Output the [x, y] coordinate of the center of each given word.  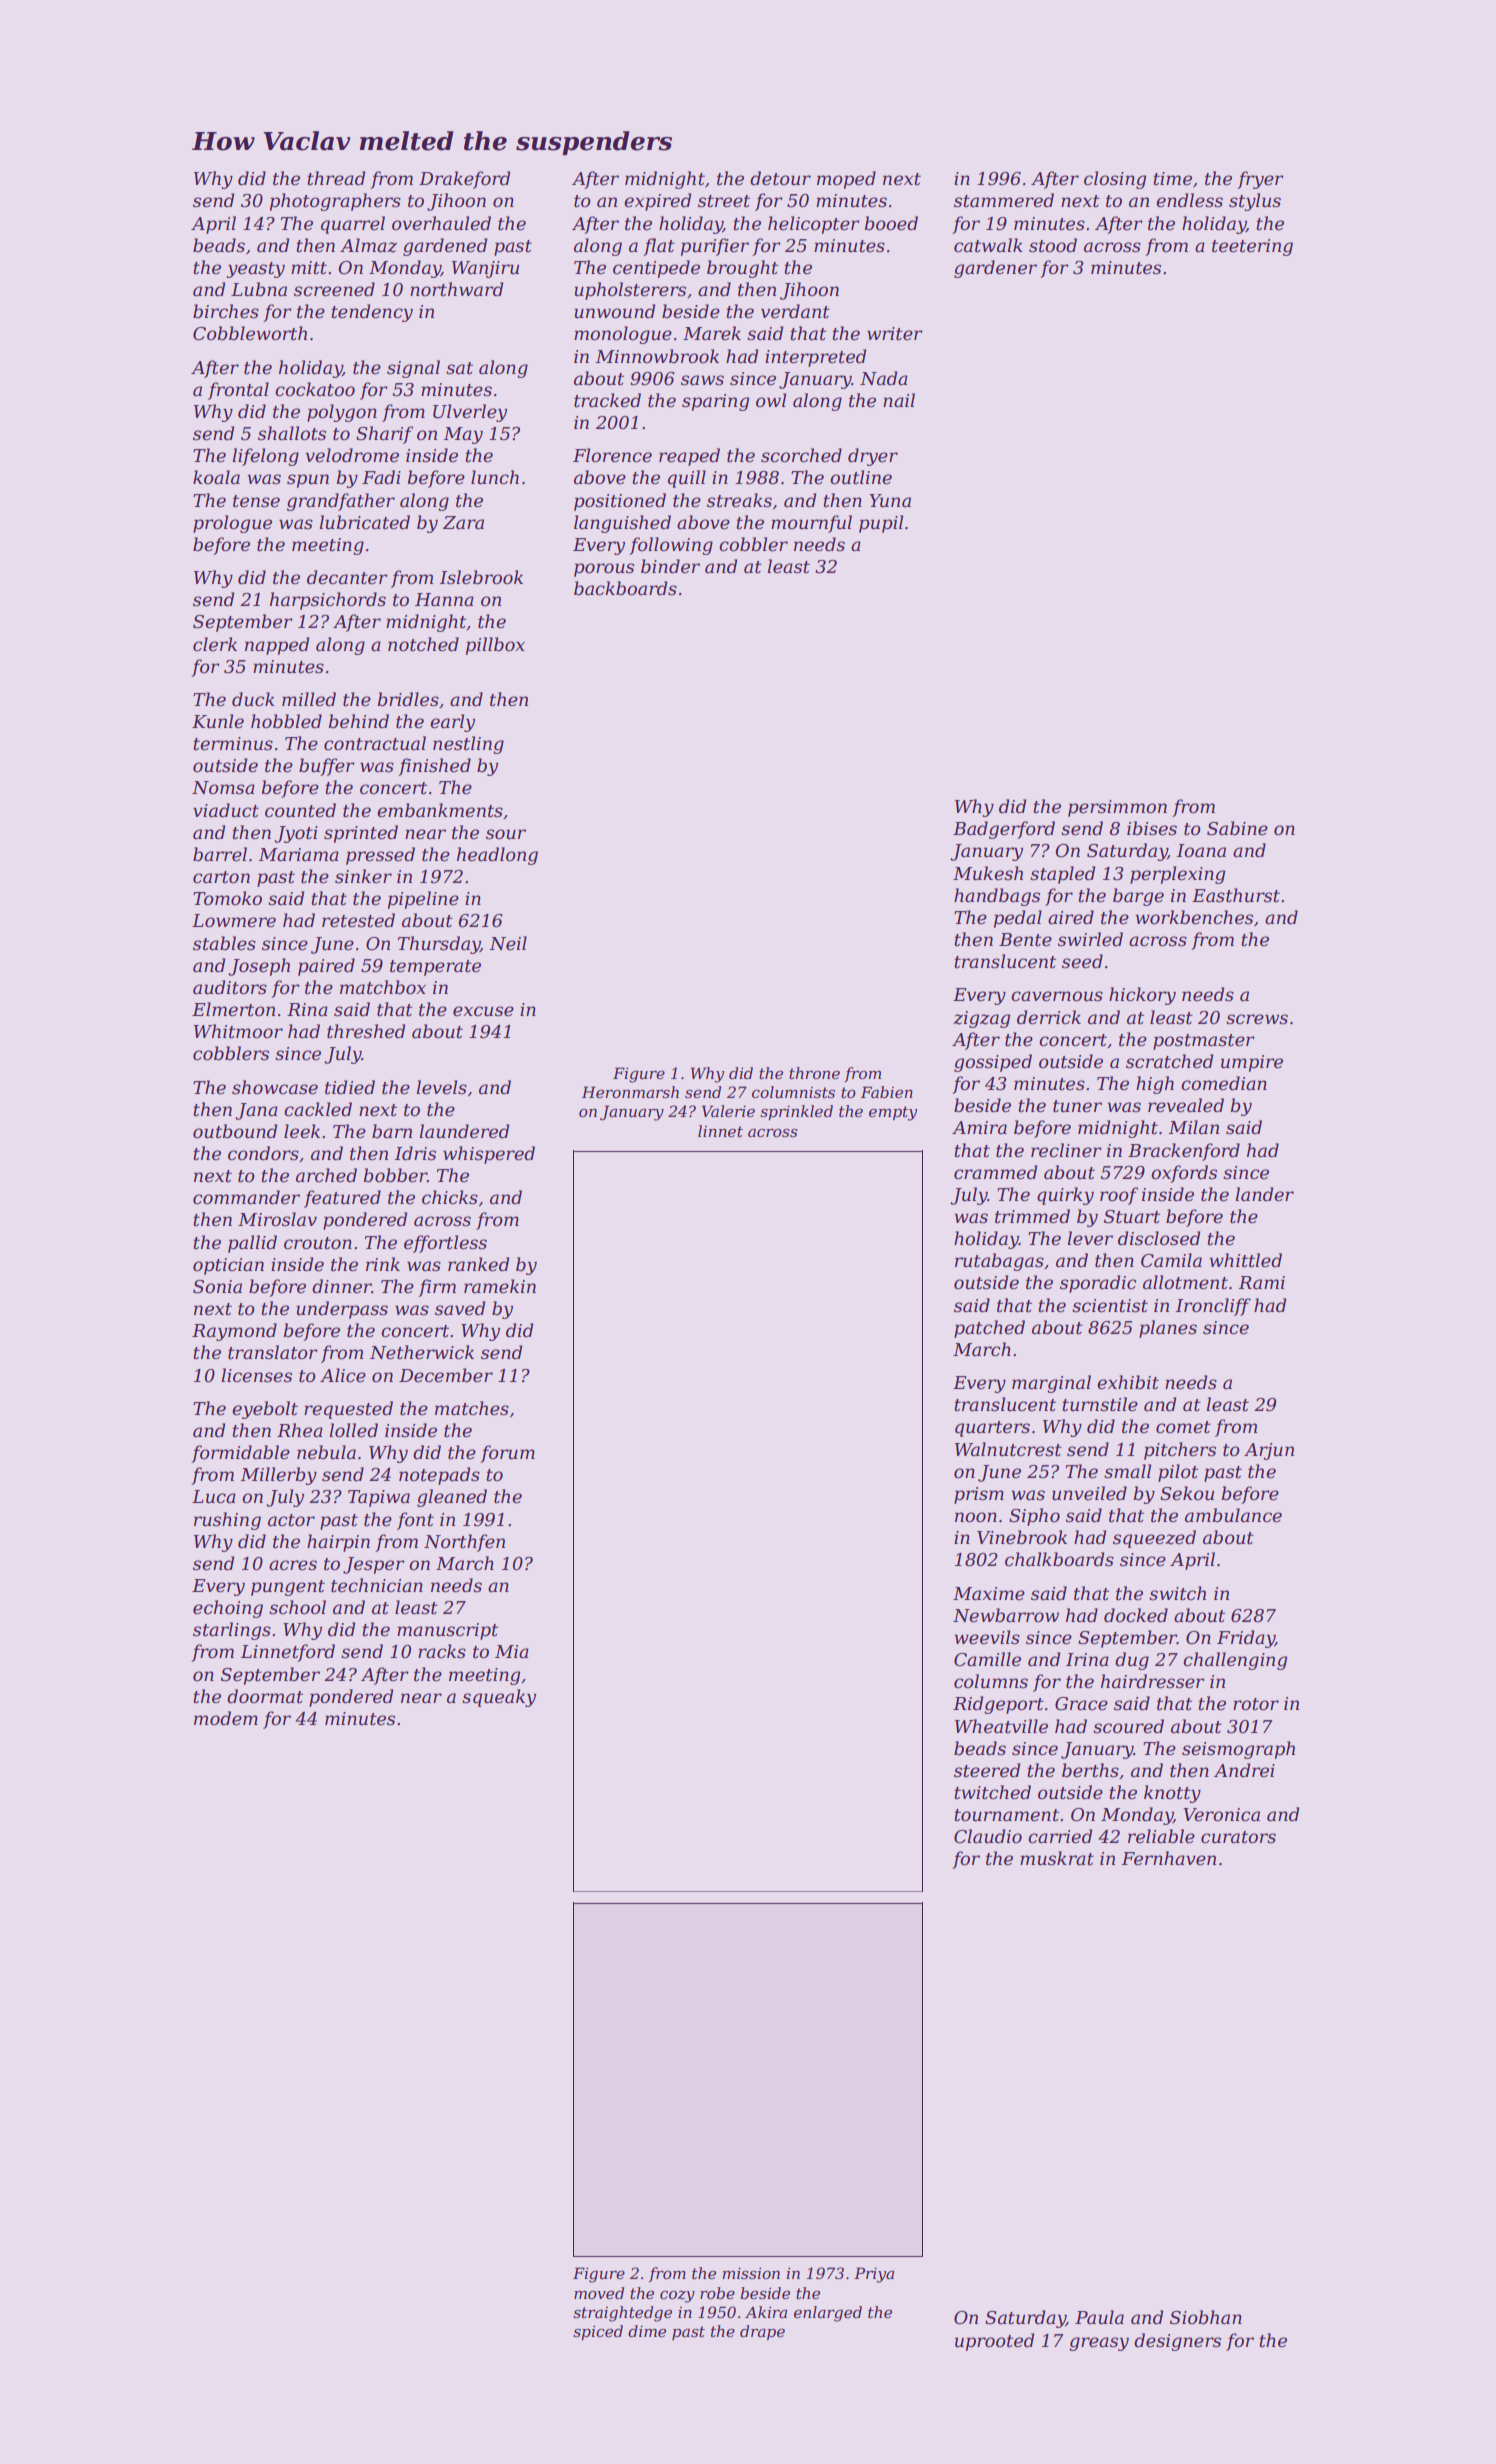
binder [670, 566]
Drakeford [464, 180]
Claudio [988, 1836]
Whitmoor [238, 1031]
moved [599, 2293]
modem [226, 1718]
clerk [215, 644]
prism [979, 1495]
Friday [1246, 1639]
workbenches [1194, 917]
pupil [881, 524]
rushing [227, 1521]
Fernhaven [1169, 1858]
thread [336, 178]
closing [1115, 180]
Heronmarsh [630, 1092]
